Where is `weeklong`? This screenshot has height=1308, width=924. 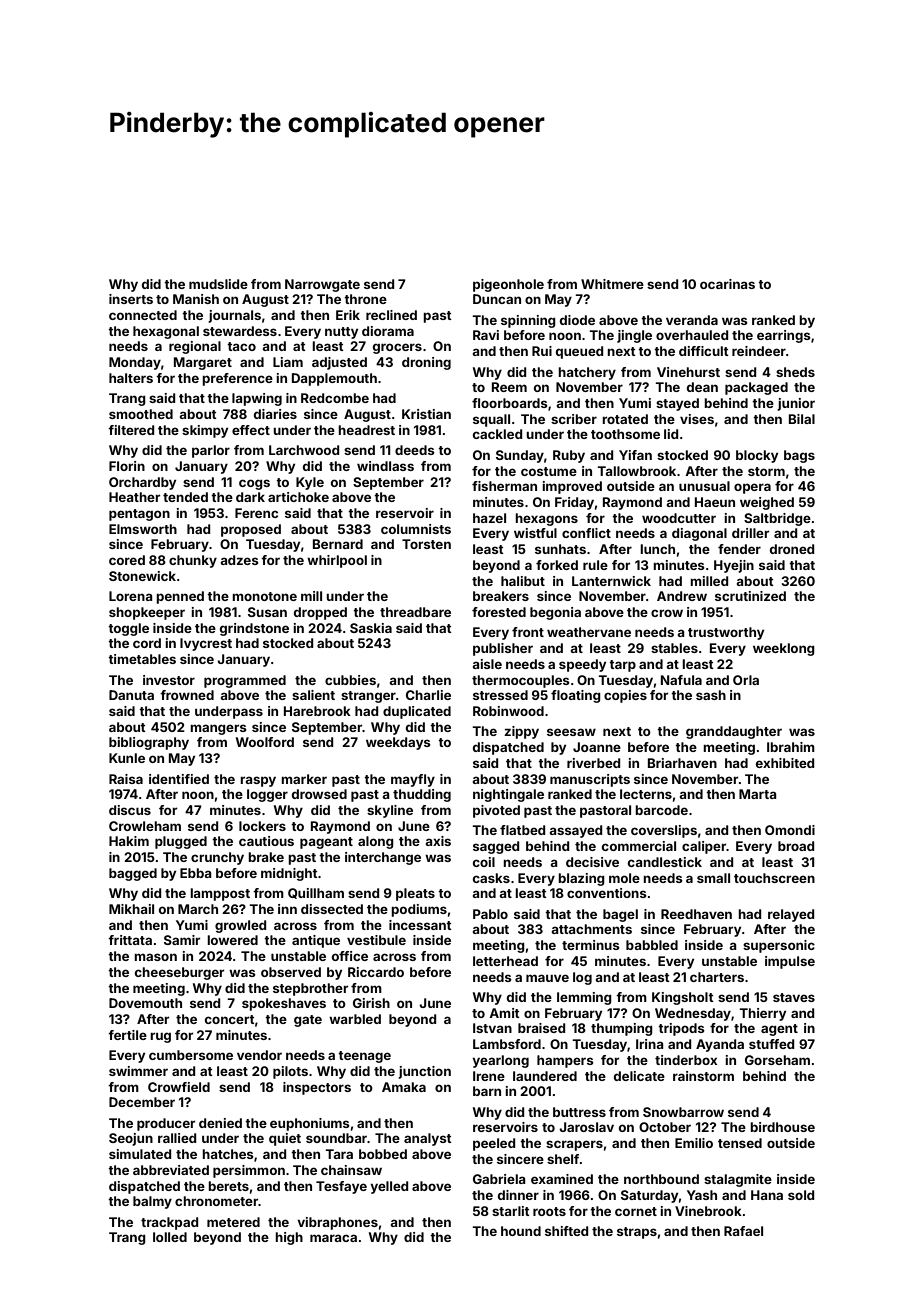
weeklong is located at coordinates (784, 649).
